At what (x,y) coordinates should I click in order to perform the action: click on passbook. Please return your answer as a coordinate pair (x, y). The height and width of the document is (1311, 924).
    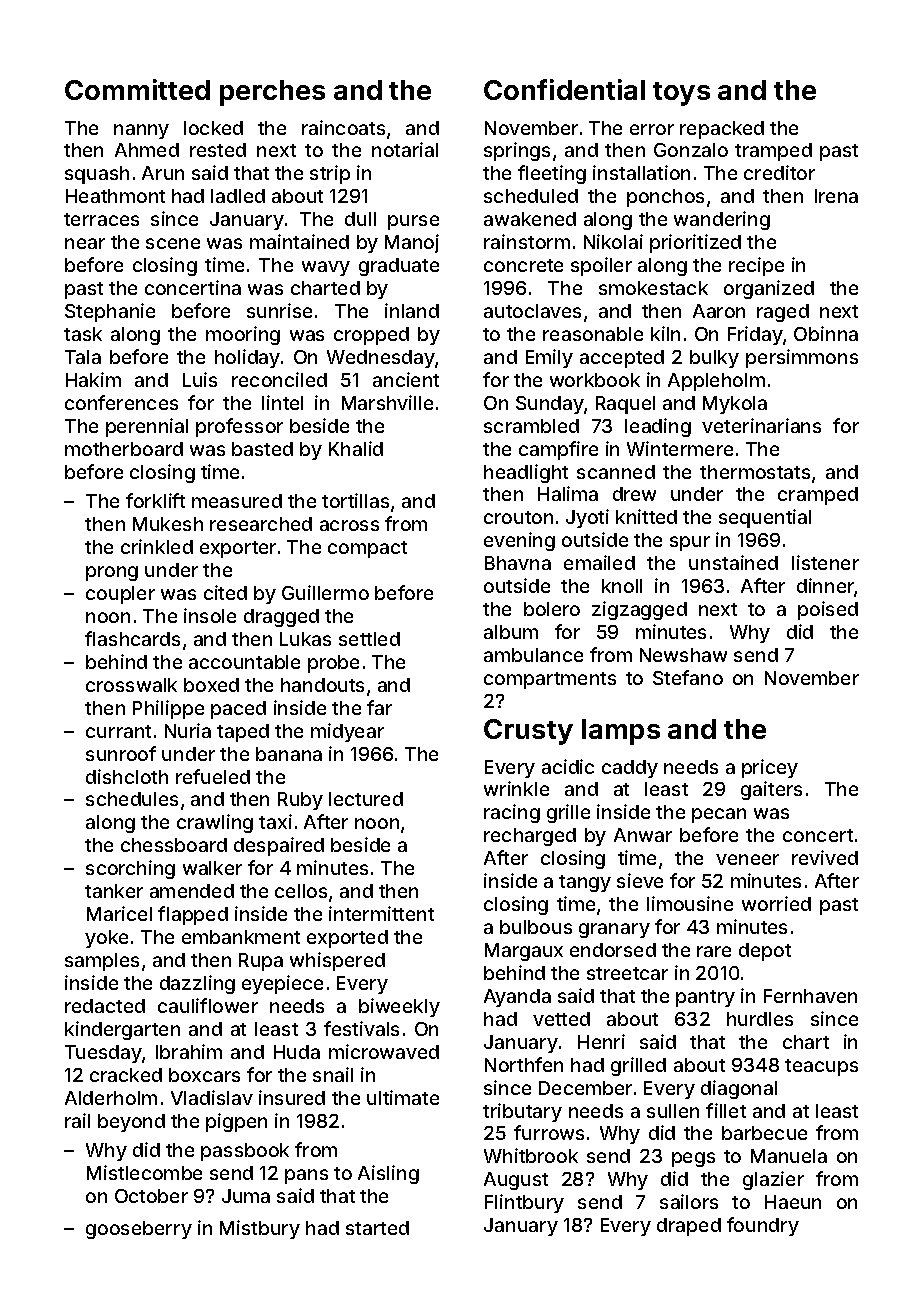
    Looking at the image, I should click on (245, 1152).
